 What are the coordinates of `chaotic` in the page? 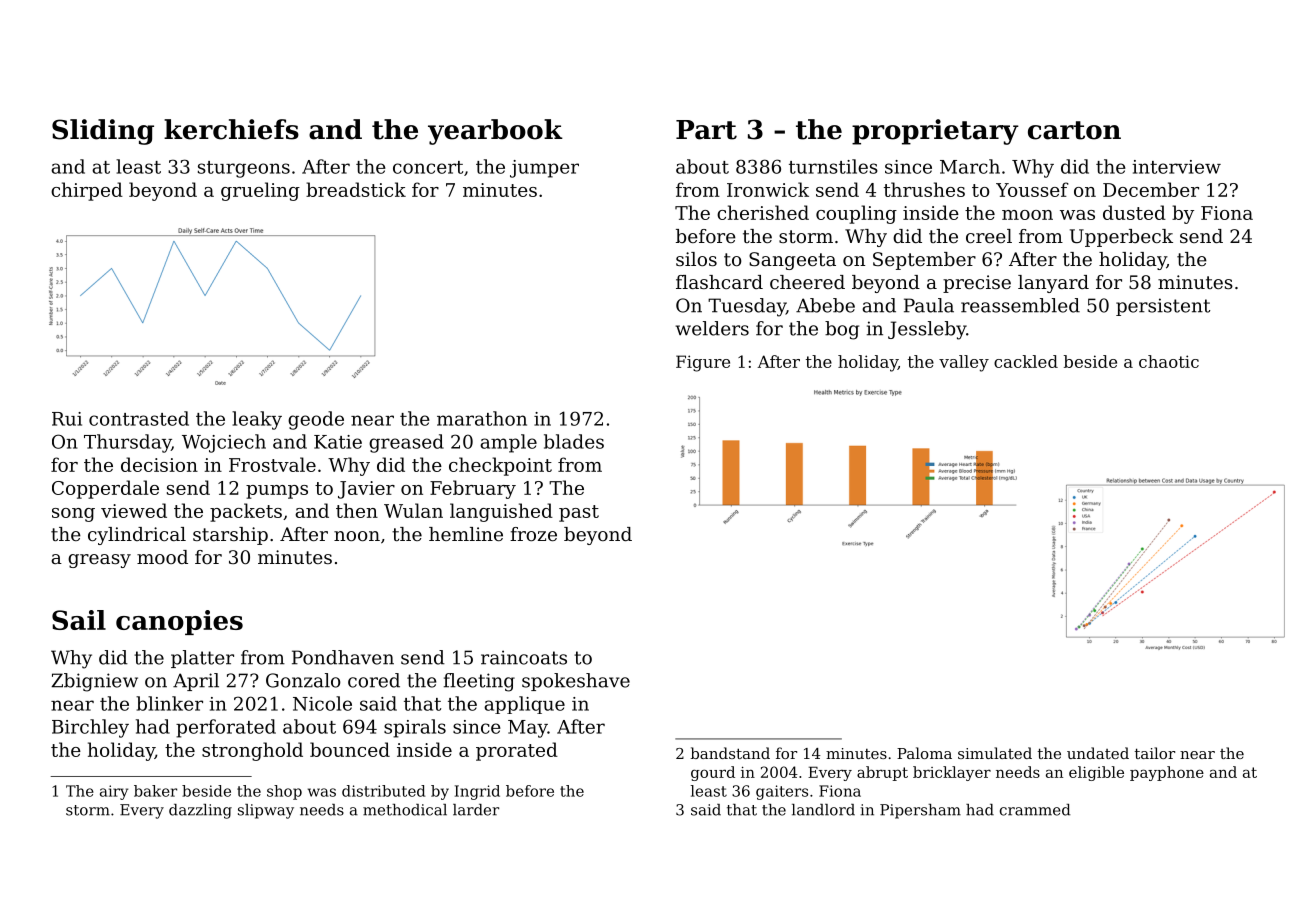 It's located at (1169, 361).
